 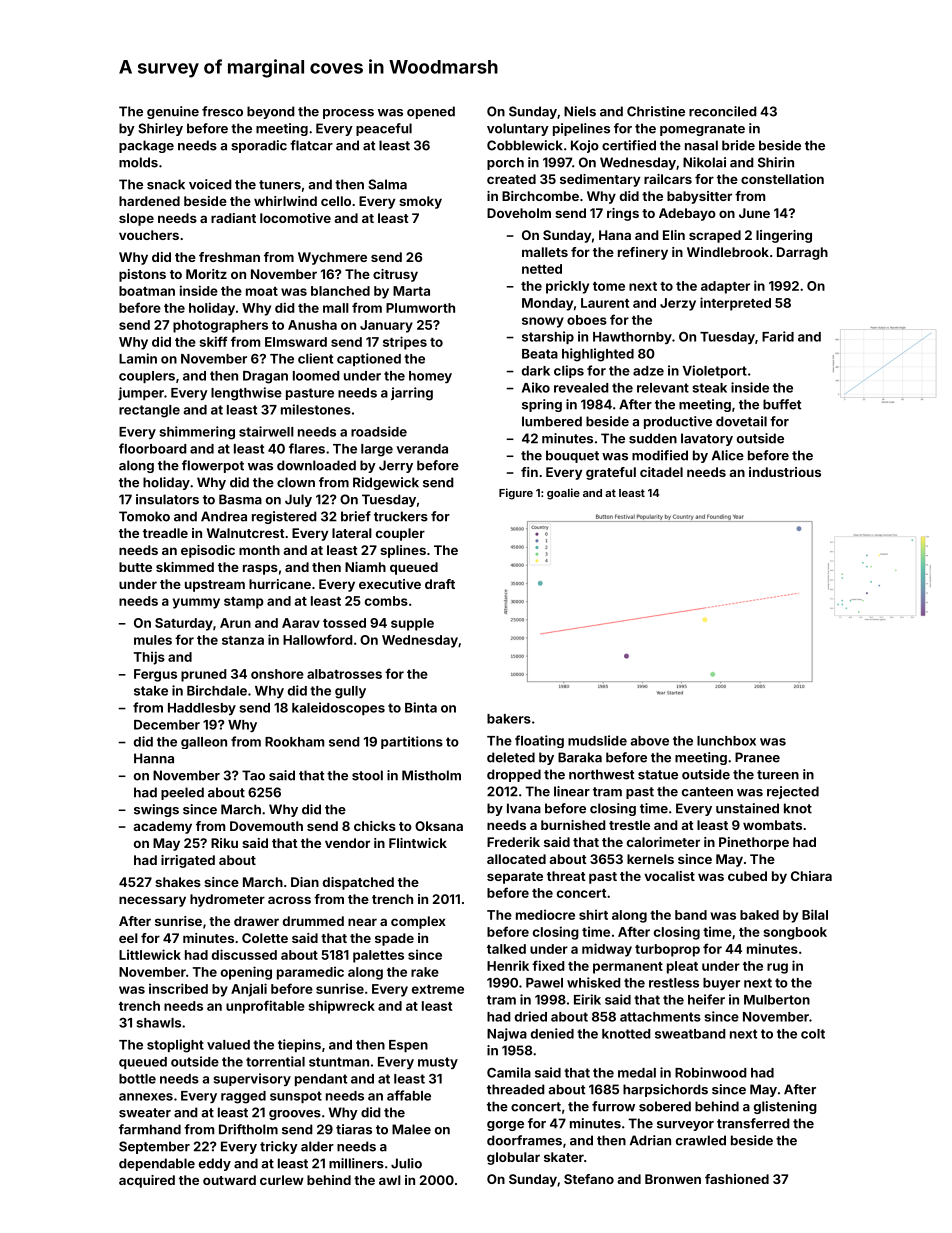 I want to click on netted, so click(x=542, y=269).
